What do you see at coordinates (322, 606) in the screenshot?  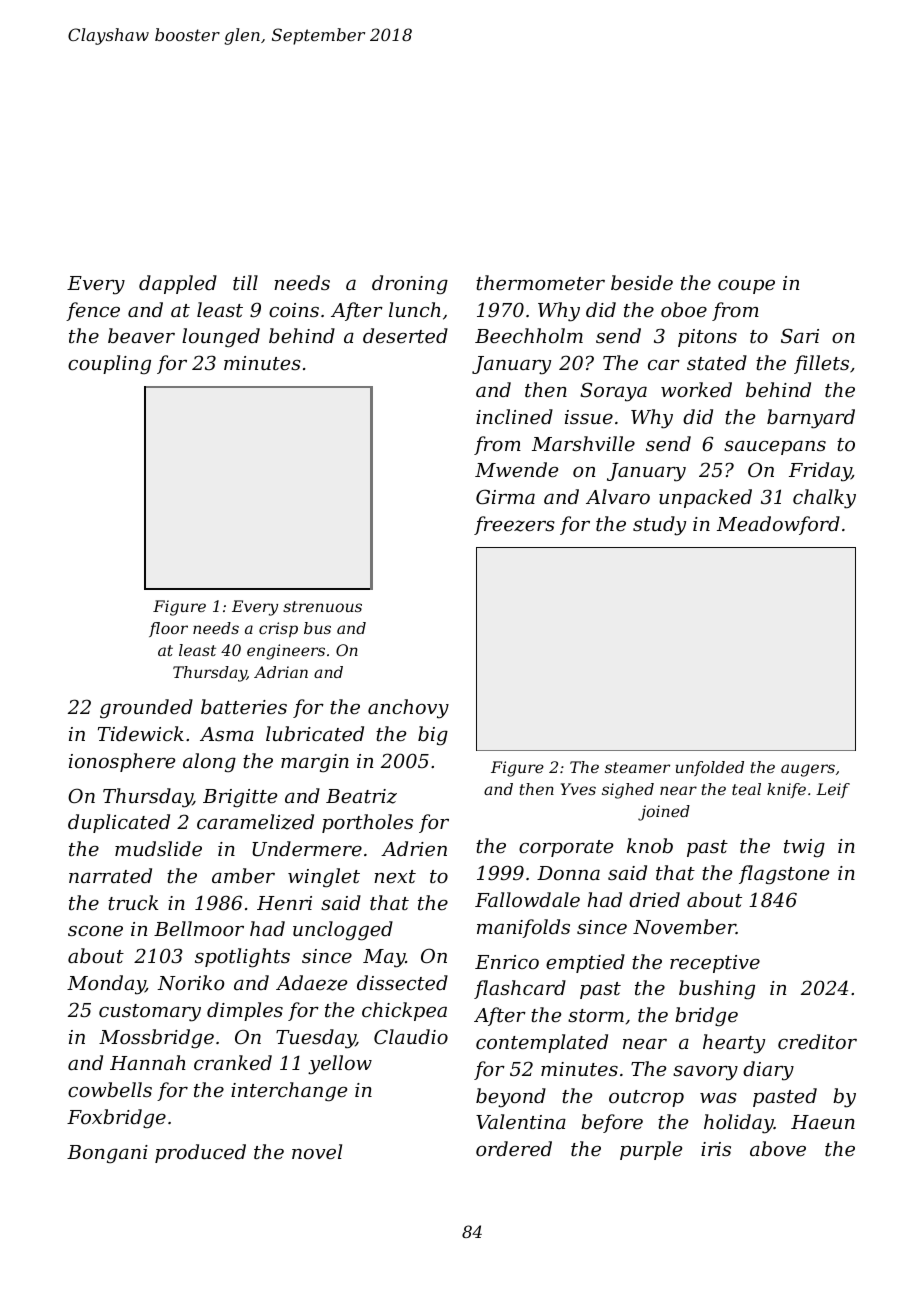 I see `strenuous` at bounding box center [322, 606].
